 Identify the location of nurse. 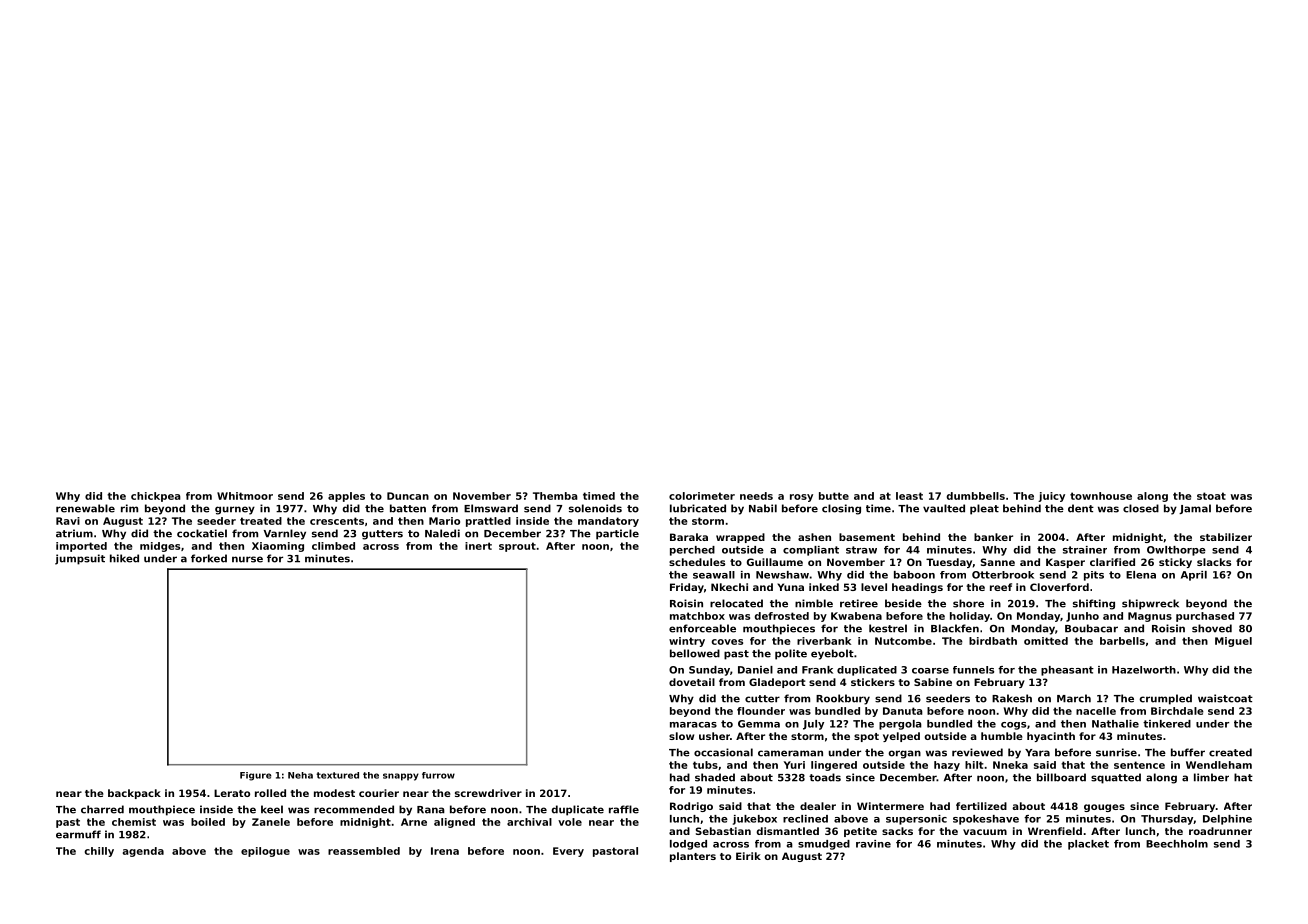
(247, 559).
